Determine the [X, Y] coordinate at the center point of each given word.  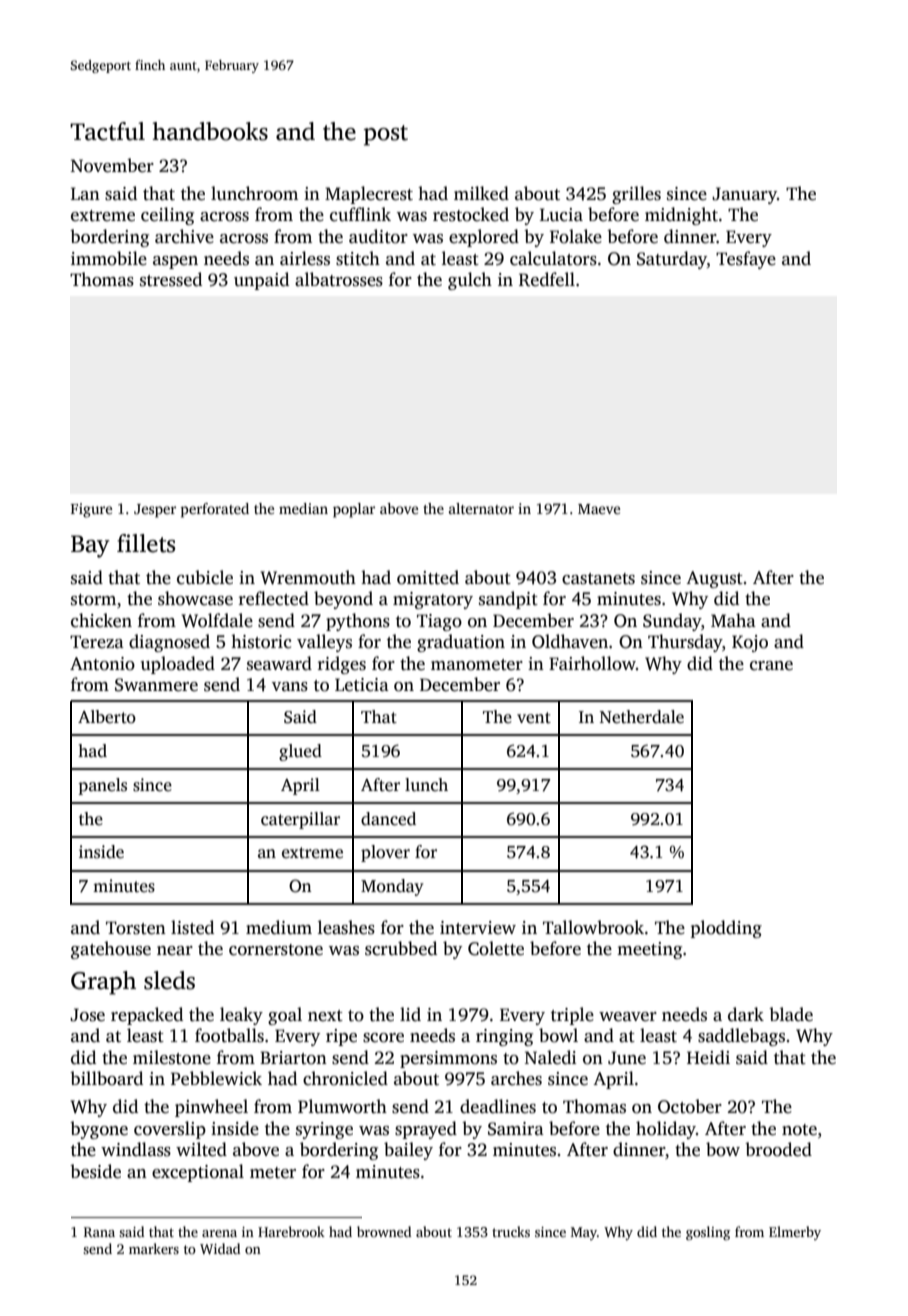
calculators [553, 258]
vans [290, 687]
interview [478, 928]
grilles [636, 195]
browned [384, 1231]
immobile [109, 258]
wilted [201, 1149]
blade [791, 1014]
